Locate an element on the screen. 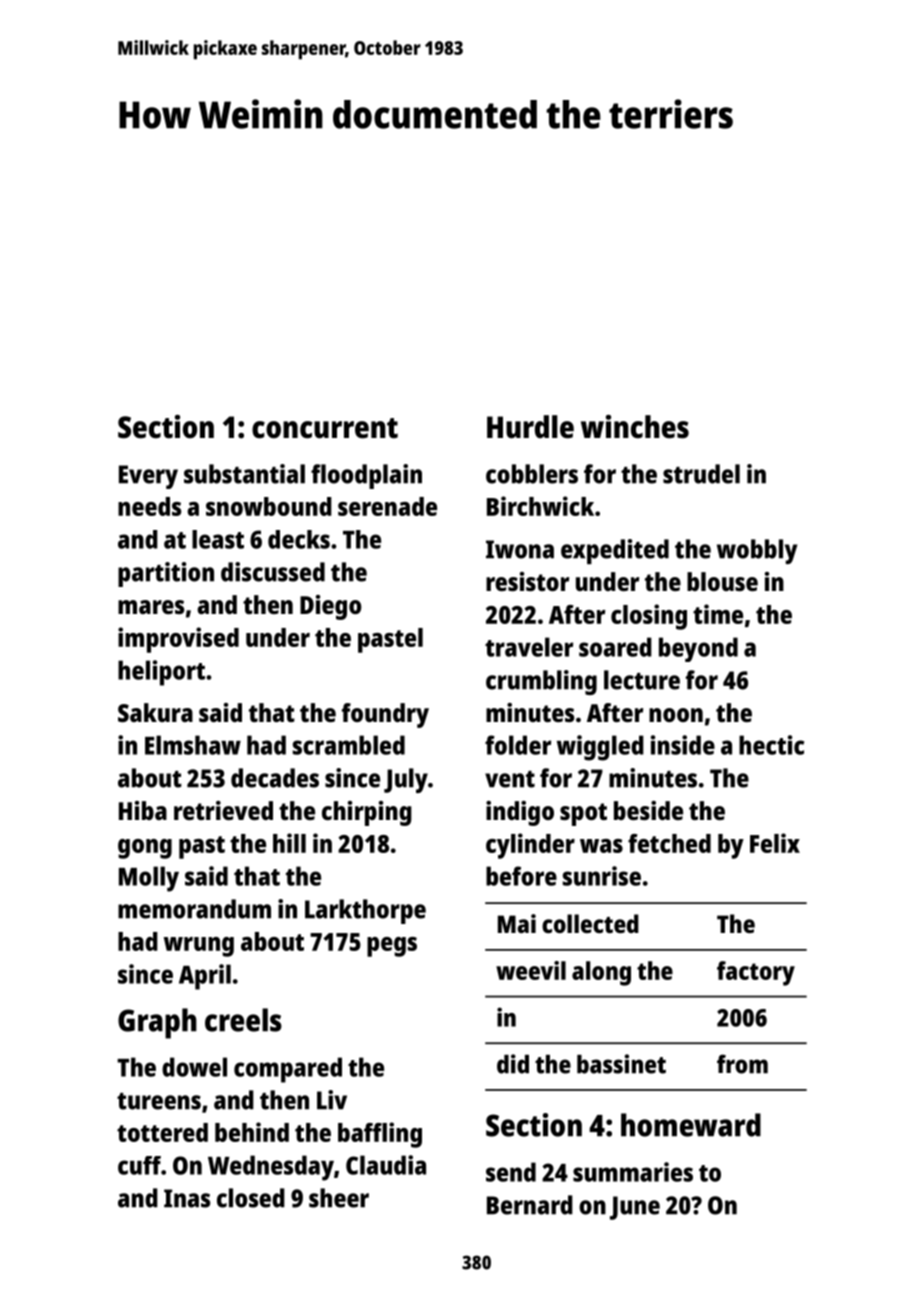 The image size is (924, 1311). Graph is located at coordinates (157, 1023).
